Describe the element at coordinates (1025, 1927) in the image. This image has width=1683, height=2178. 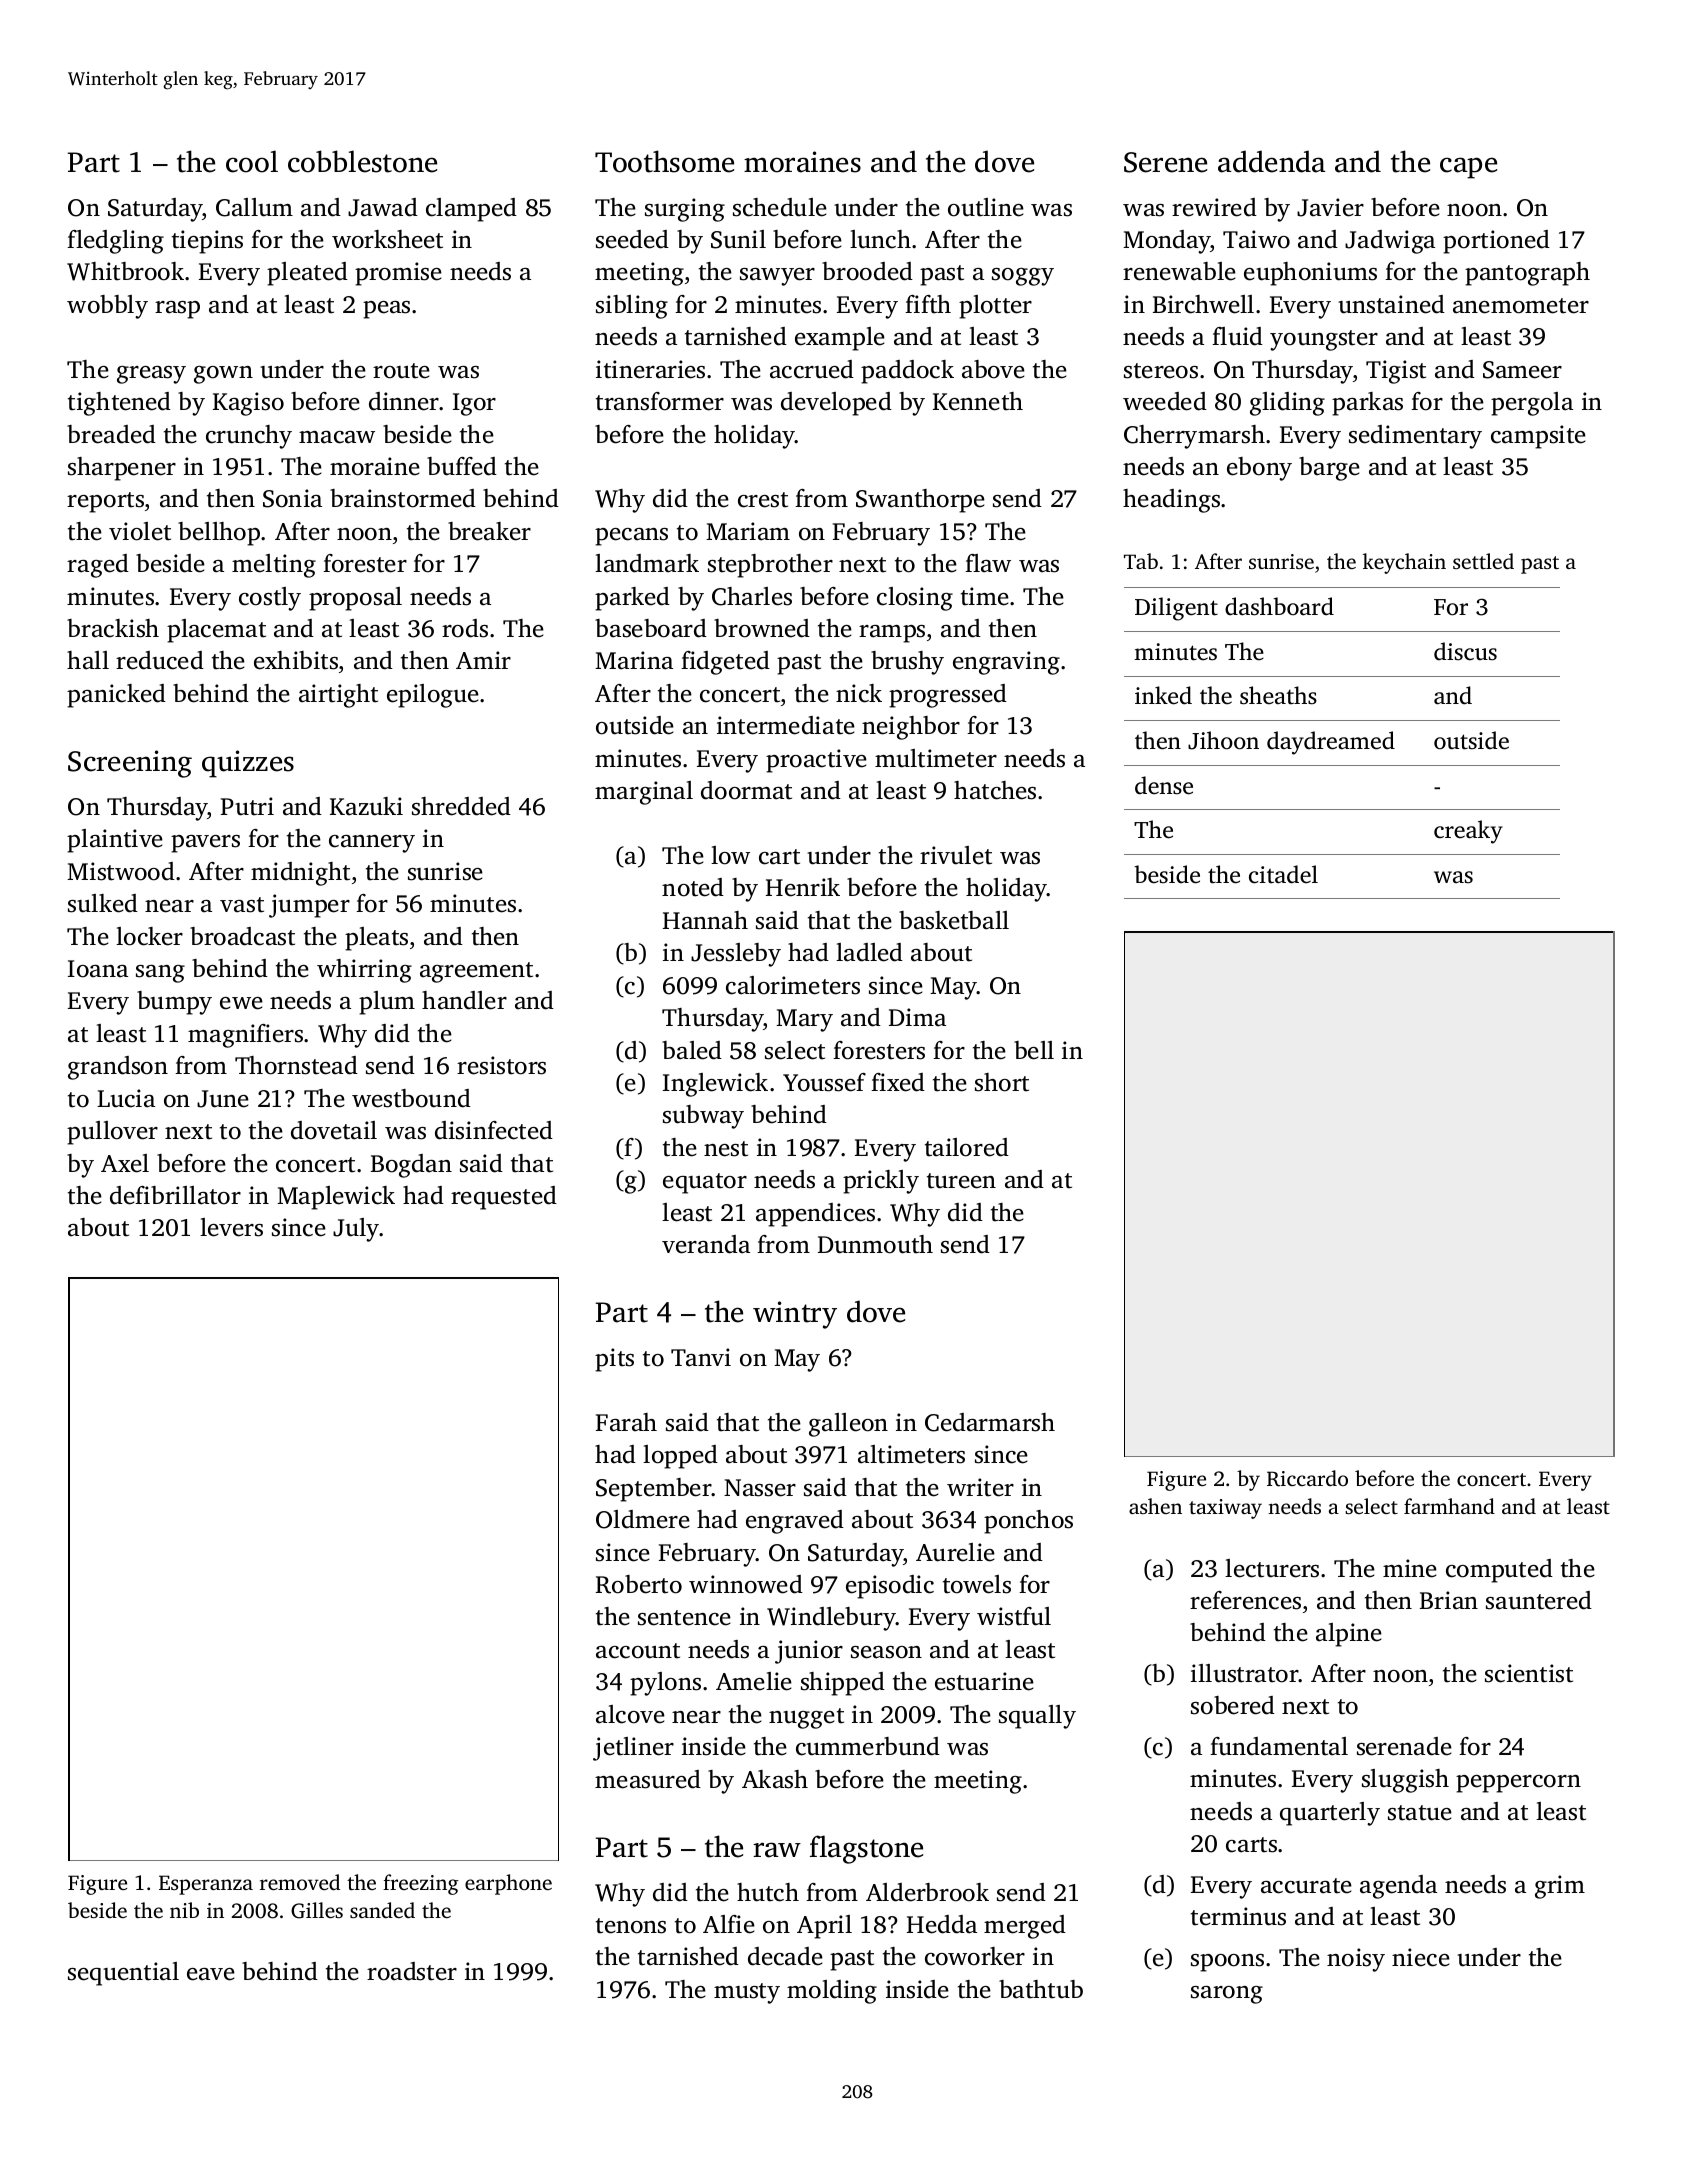
I see `merged` at that location.
